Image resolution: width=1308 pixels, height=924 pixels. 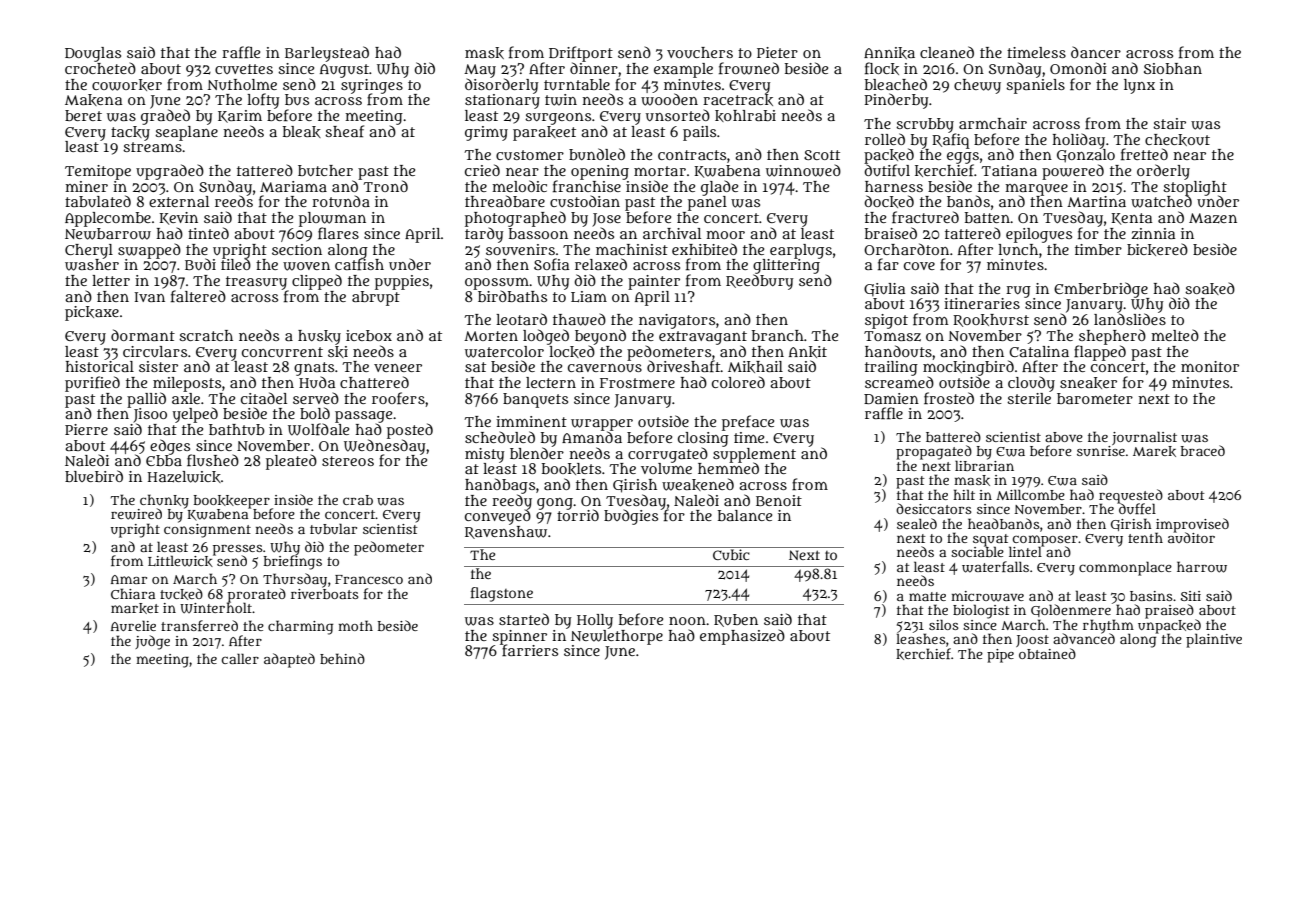 I want to click on Douglas, so click(x=93, y=54).
